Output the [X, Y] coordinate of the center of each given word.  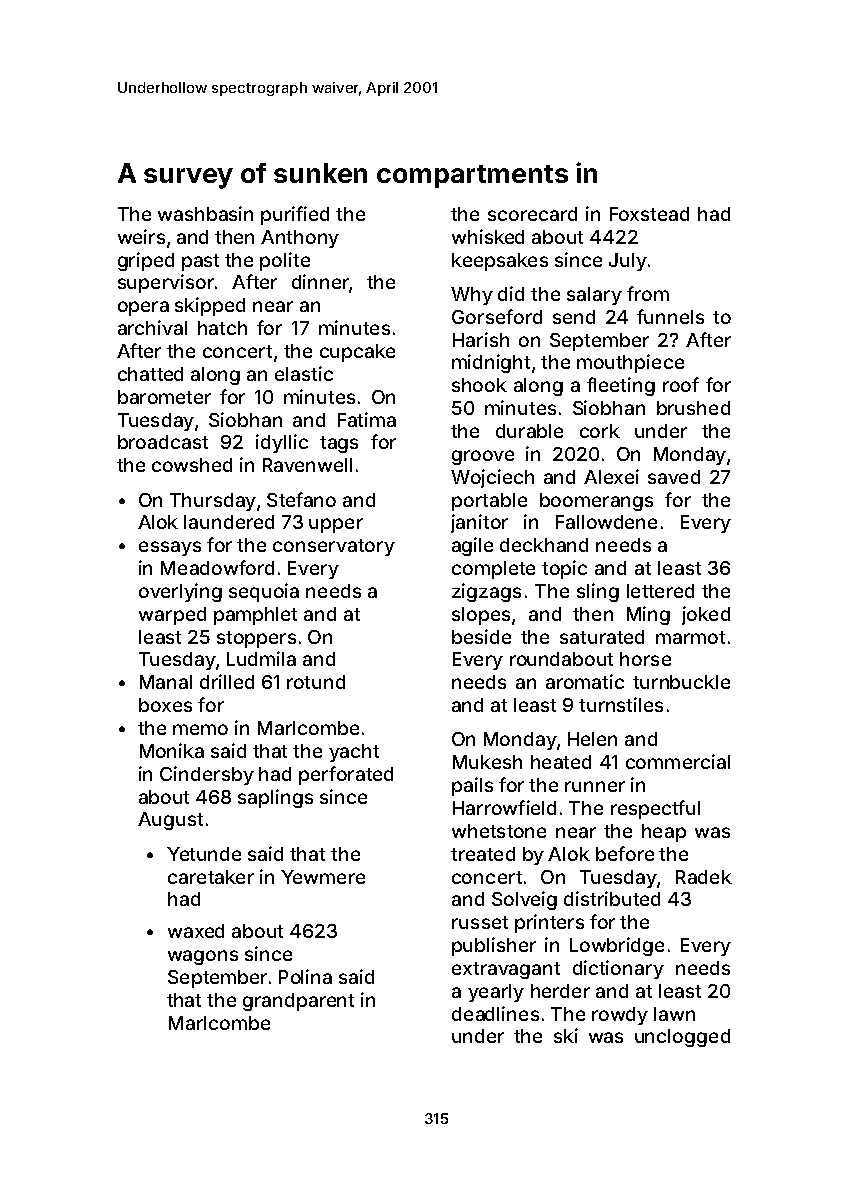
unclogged [682, 1038]
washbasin [205, 213]
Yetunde [204, 854]
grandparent [298, 1002]
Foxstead [649, 214]
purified [295, 215]
